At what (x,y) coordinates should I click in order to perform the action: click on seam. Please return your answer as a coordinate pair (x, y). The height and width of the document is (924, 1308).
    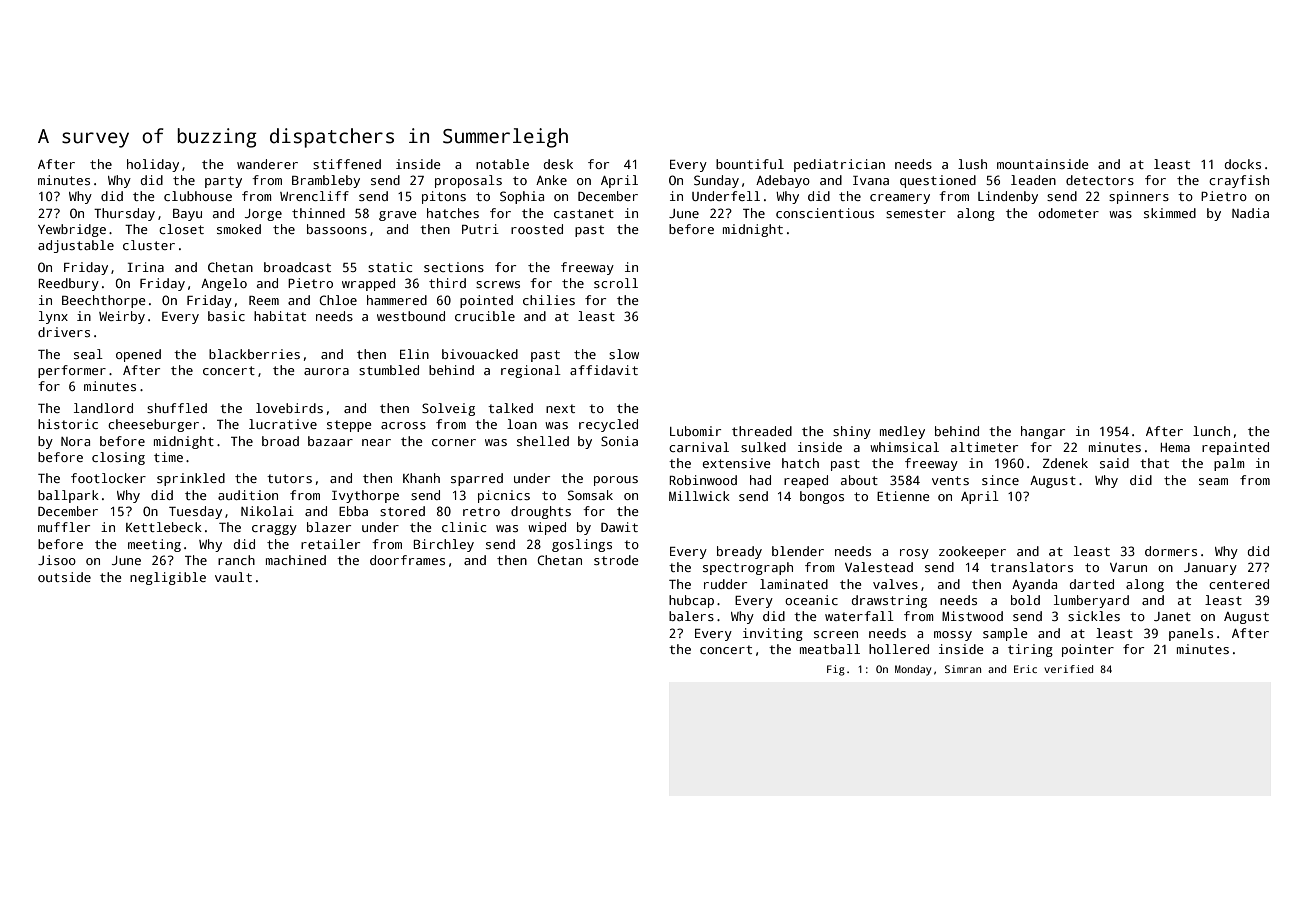
    Looking at the image, I should click on (1213, 481).
